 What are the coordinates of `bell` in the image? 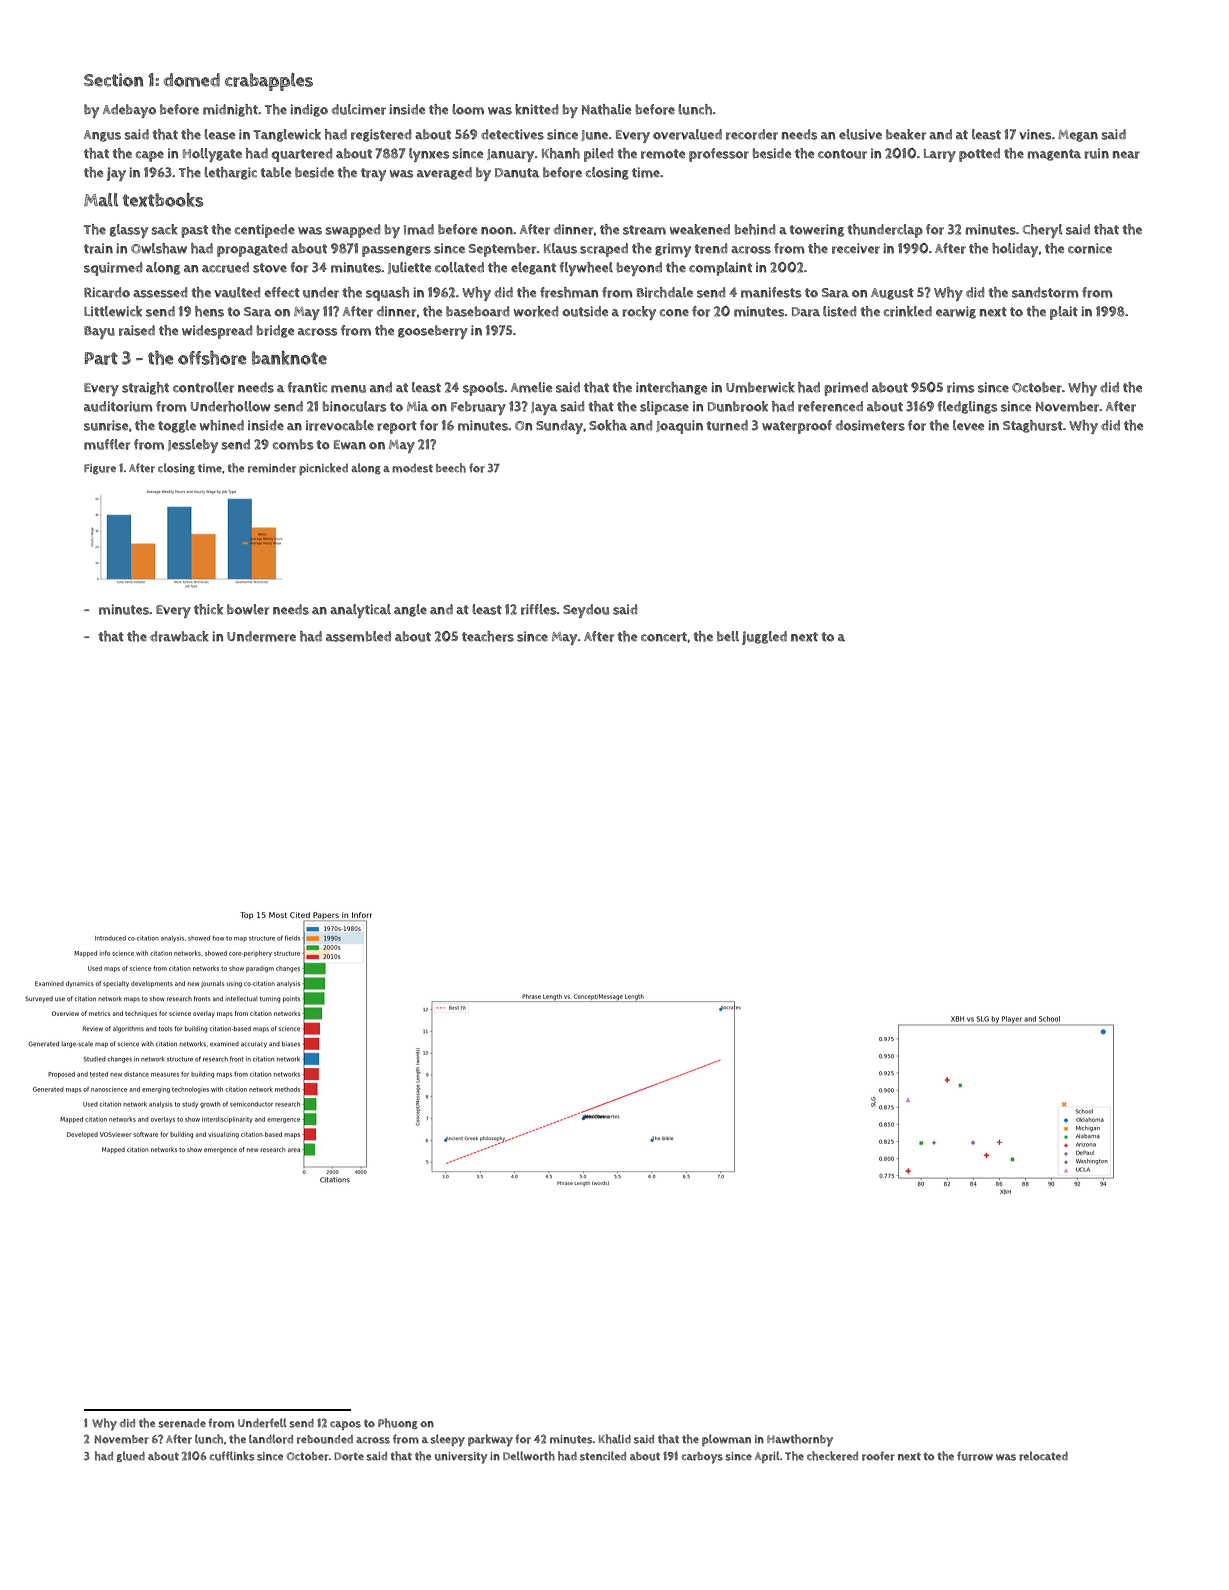 It's located at (728, 636).
